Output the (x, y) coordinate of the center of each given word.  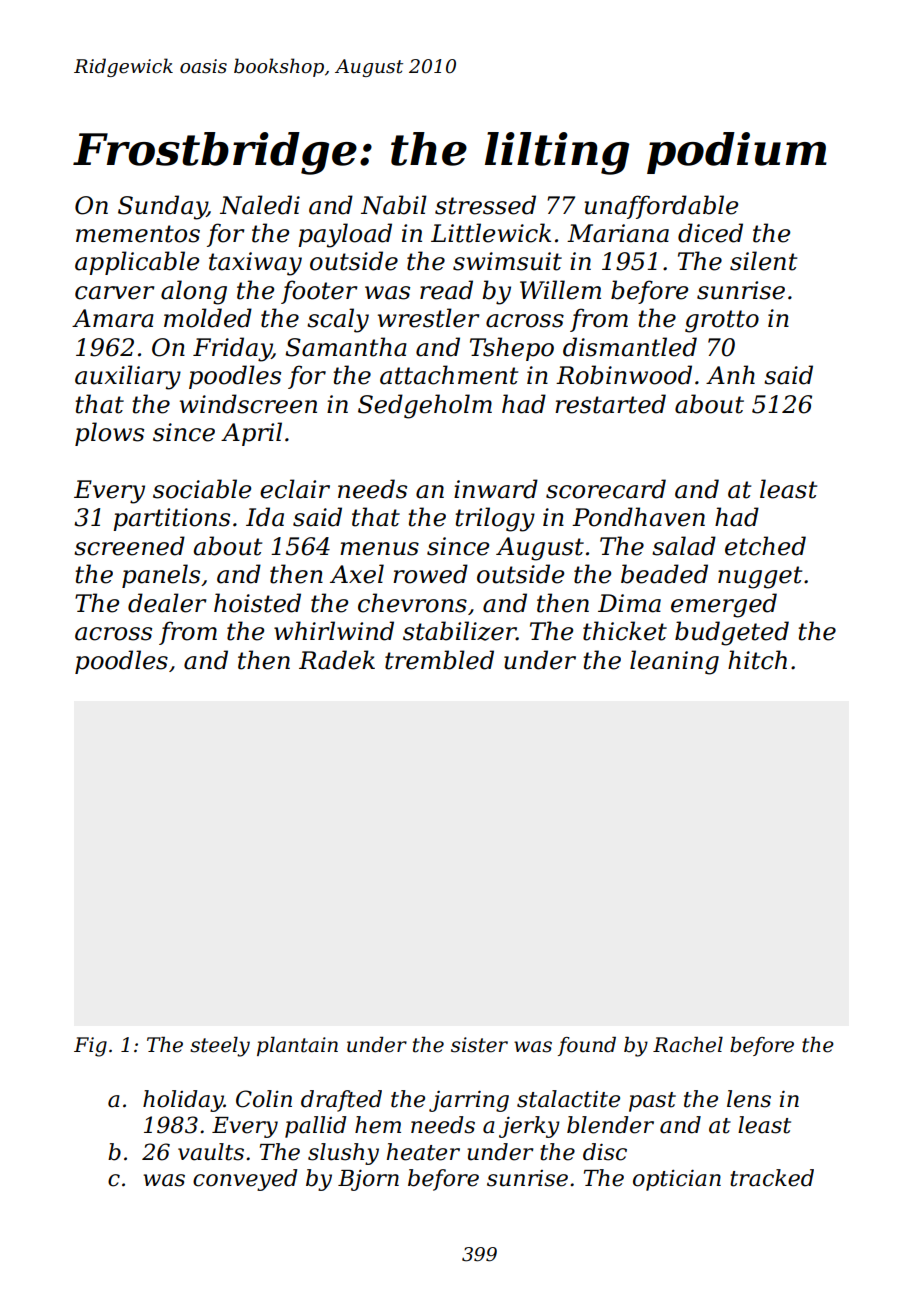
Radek (337, 660)
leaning (674, 662)
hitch (757, 660)
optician (677, 1180)
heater (423, 1152)
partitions (171, 519)
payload (345, 235)
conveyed (245, 1180)
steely (220, 1047)
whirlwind (334, 631)
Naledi (260, 205)
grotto (722, 321)
